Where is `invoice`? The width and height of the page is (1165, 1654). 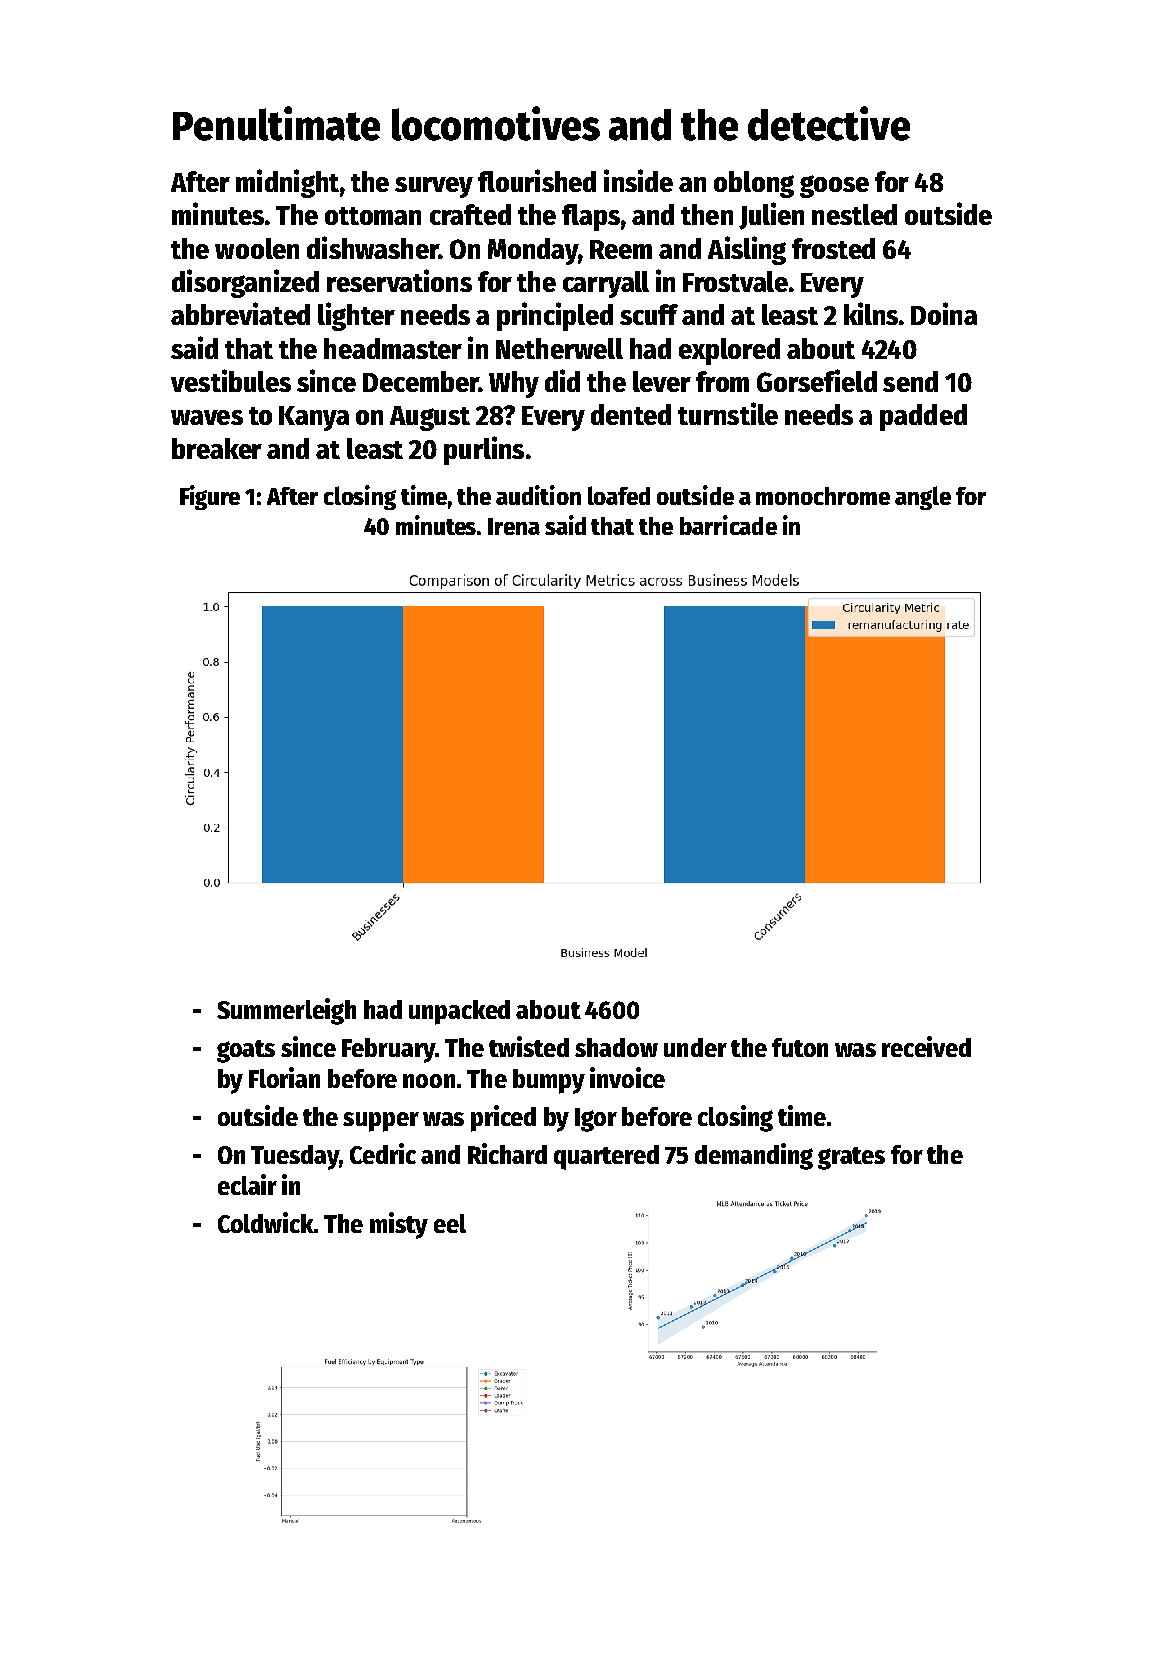
invoice is located at coordinates (627, 1077).
